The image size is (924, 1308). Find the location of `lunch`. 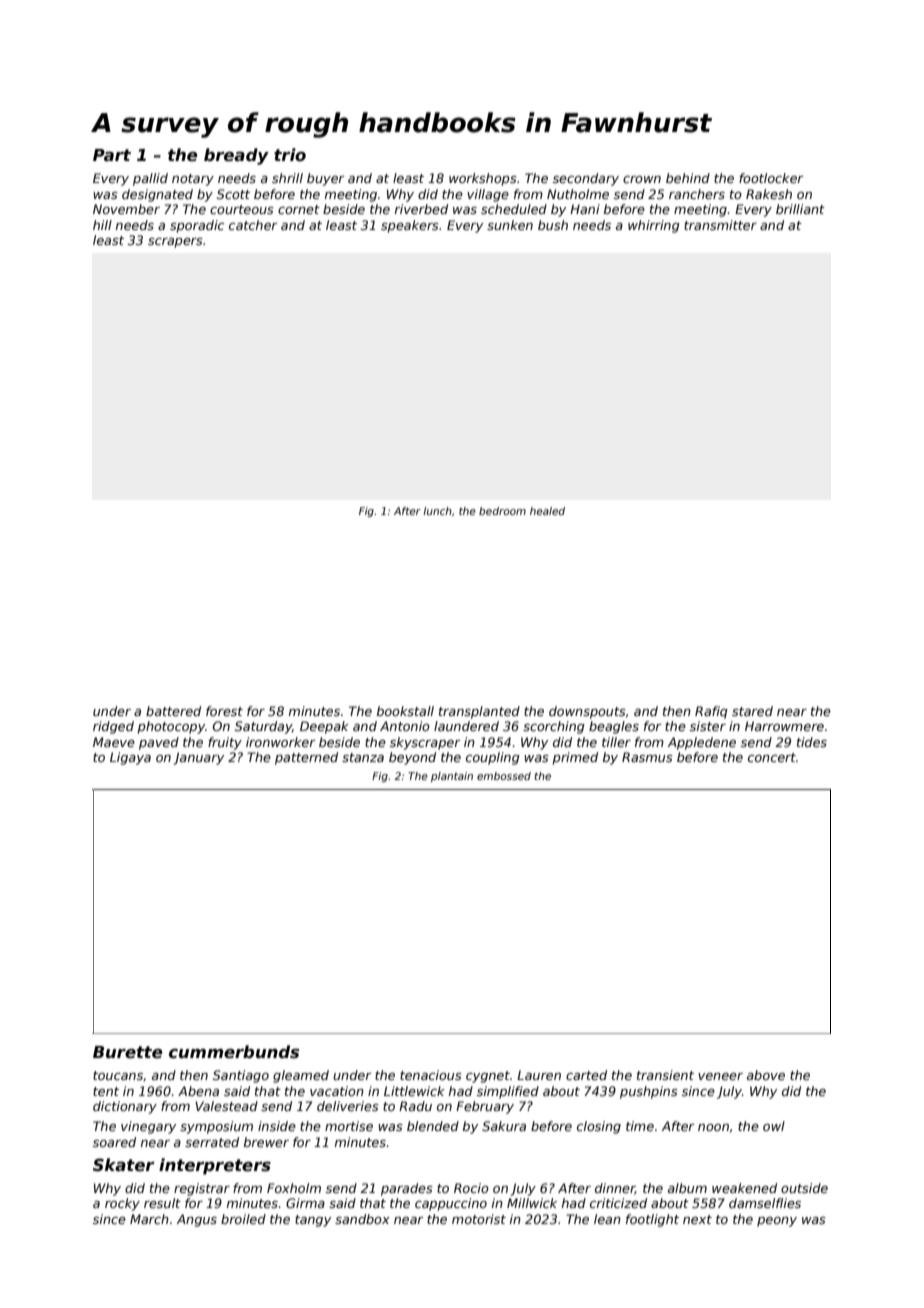

lunch is located at coordinates (437, 511).
